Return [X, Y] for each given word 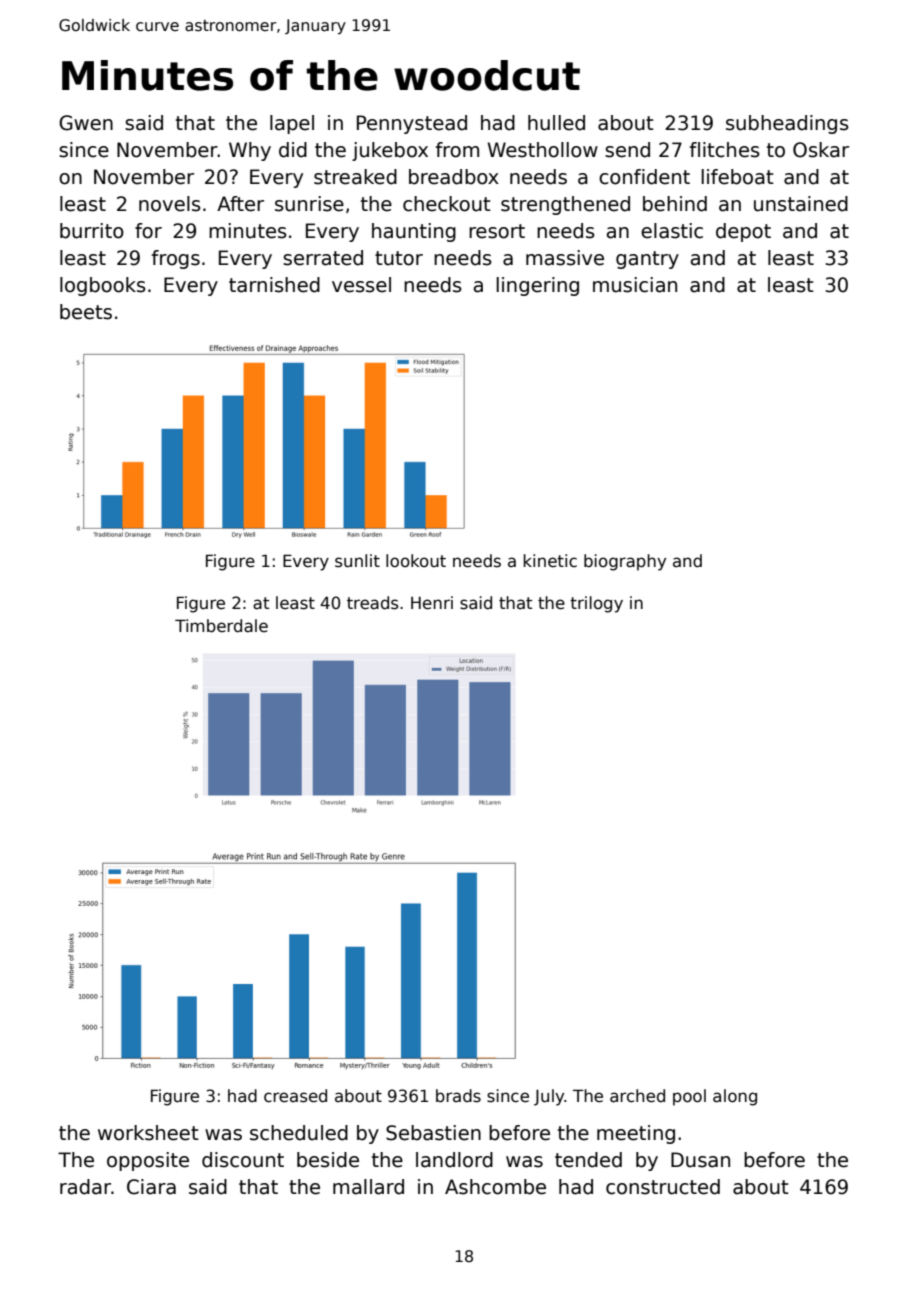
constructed [663, 1187]
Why [250, 151]
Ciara [151, 1187]
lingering [537, 286]
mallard [368, 1187]
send [627, 150]
